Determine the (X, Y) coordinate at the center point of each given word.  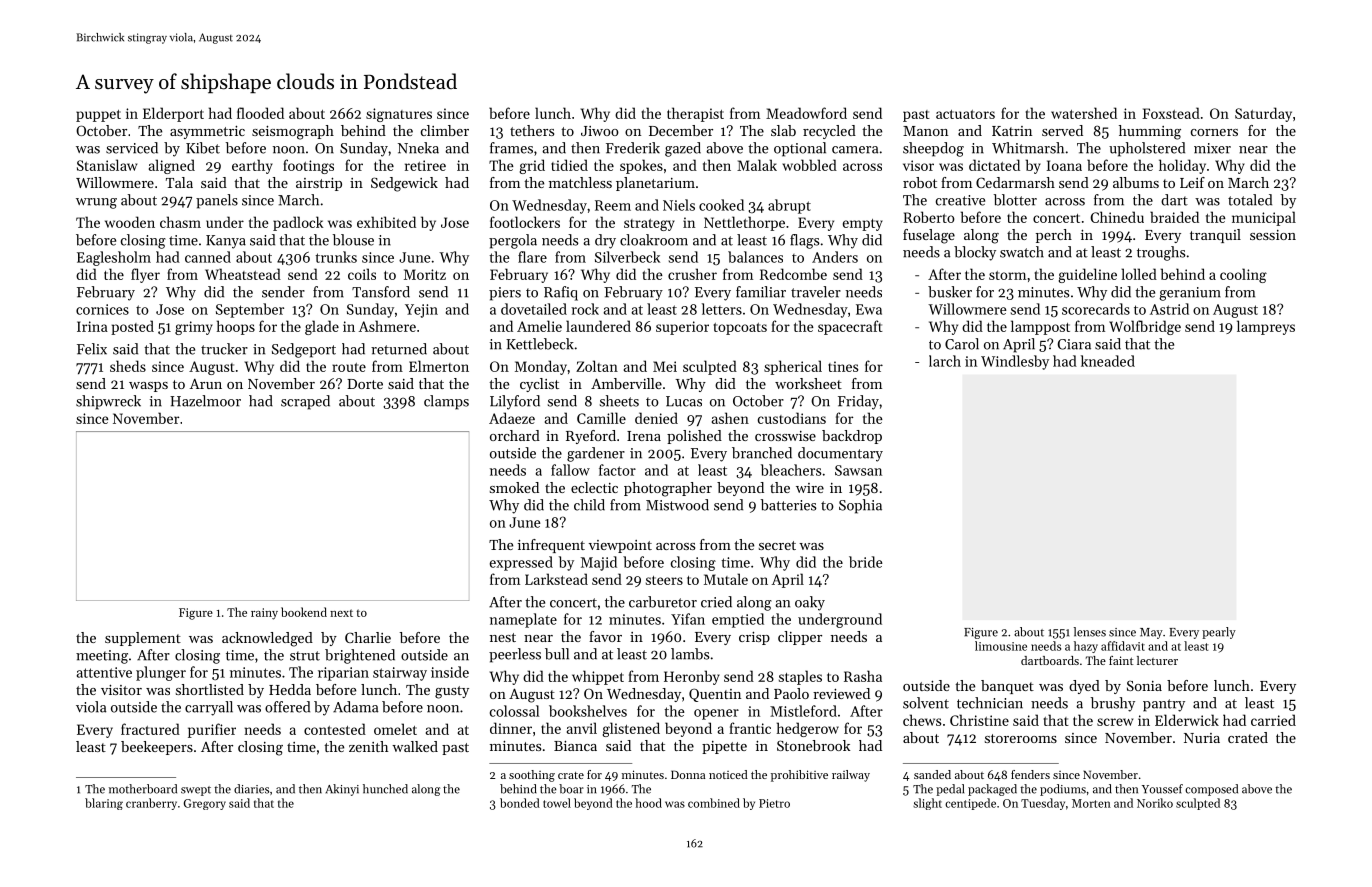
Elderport (173, 114)
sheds (128, 366)
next (341, 613)
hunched (385, 789)
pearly (1219, 633)
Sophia (860, 506)
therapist (695, 114)
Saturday (1263, 114)
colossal (514, 711)
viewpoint (620, 546)
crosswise (785, 436)
